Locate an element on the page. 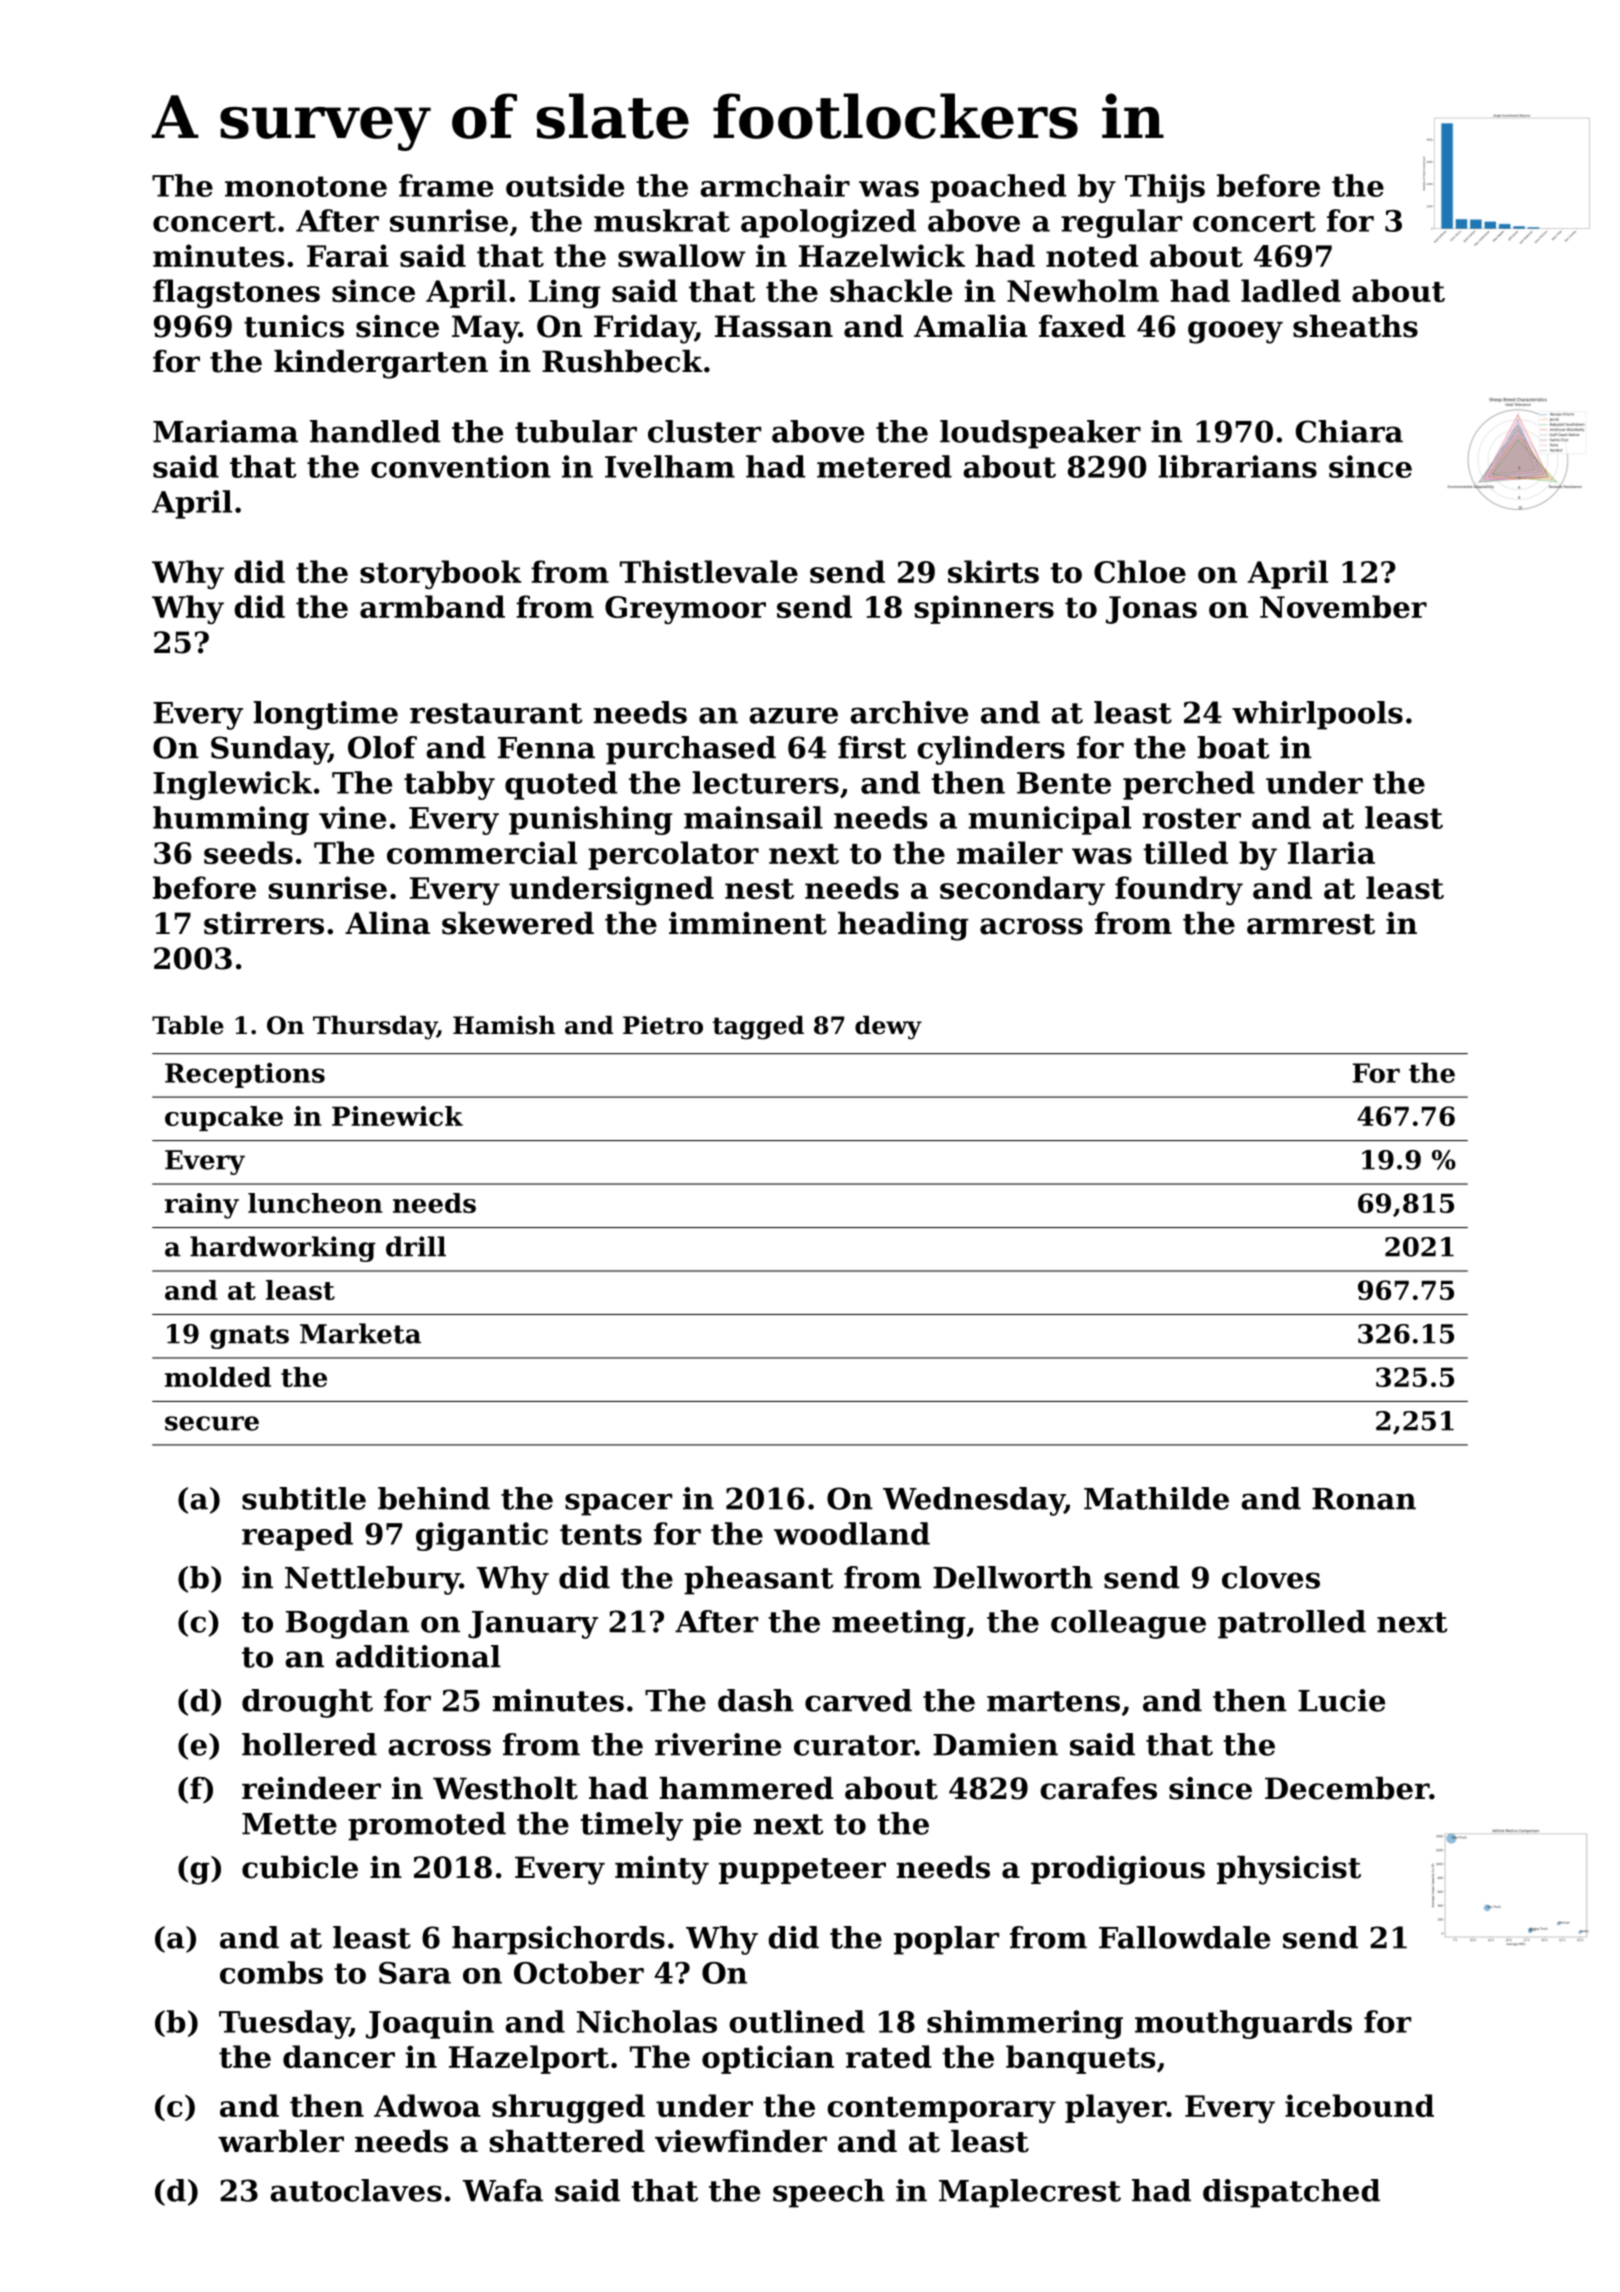 The image size is (1620, 2292). Wafa is located at coordinates (502, 2190).
